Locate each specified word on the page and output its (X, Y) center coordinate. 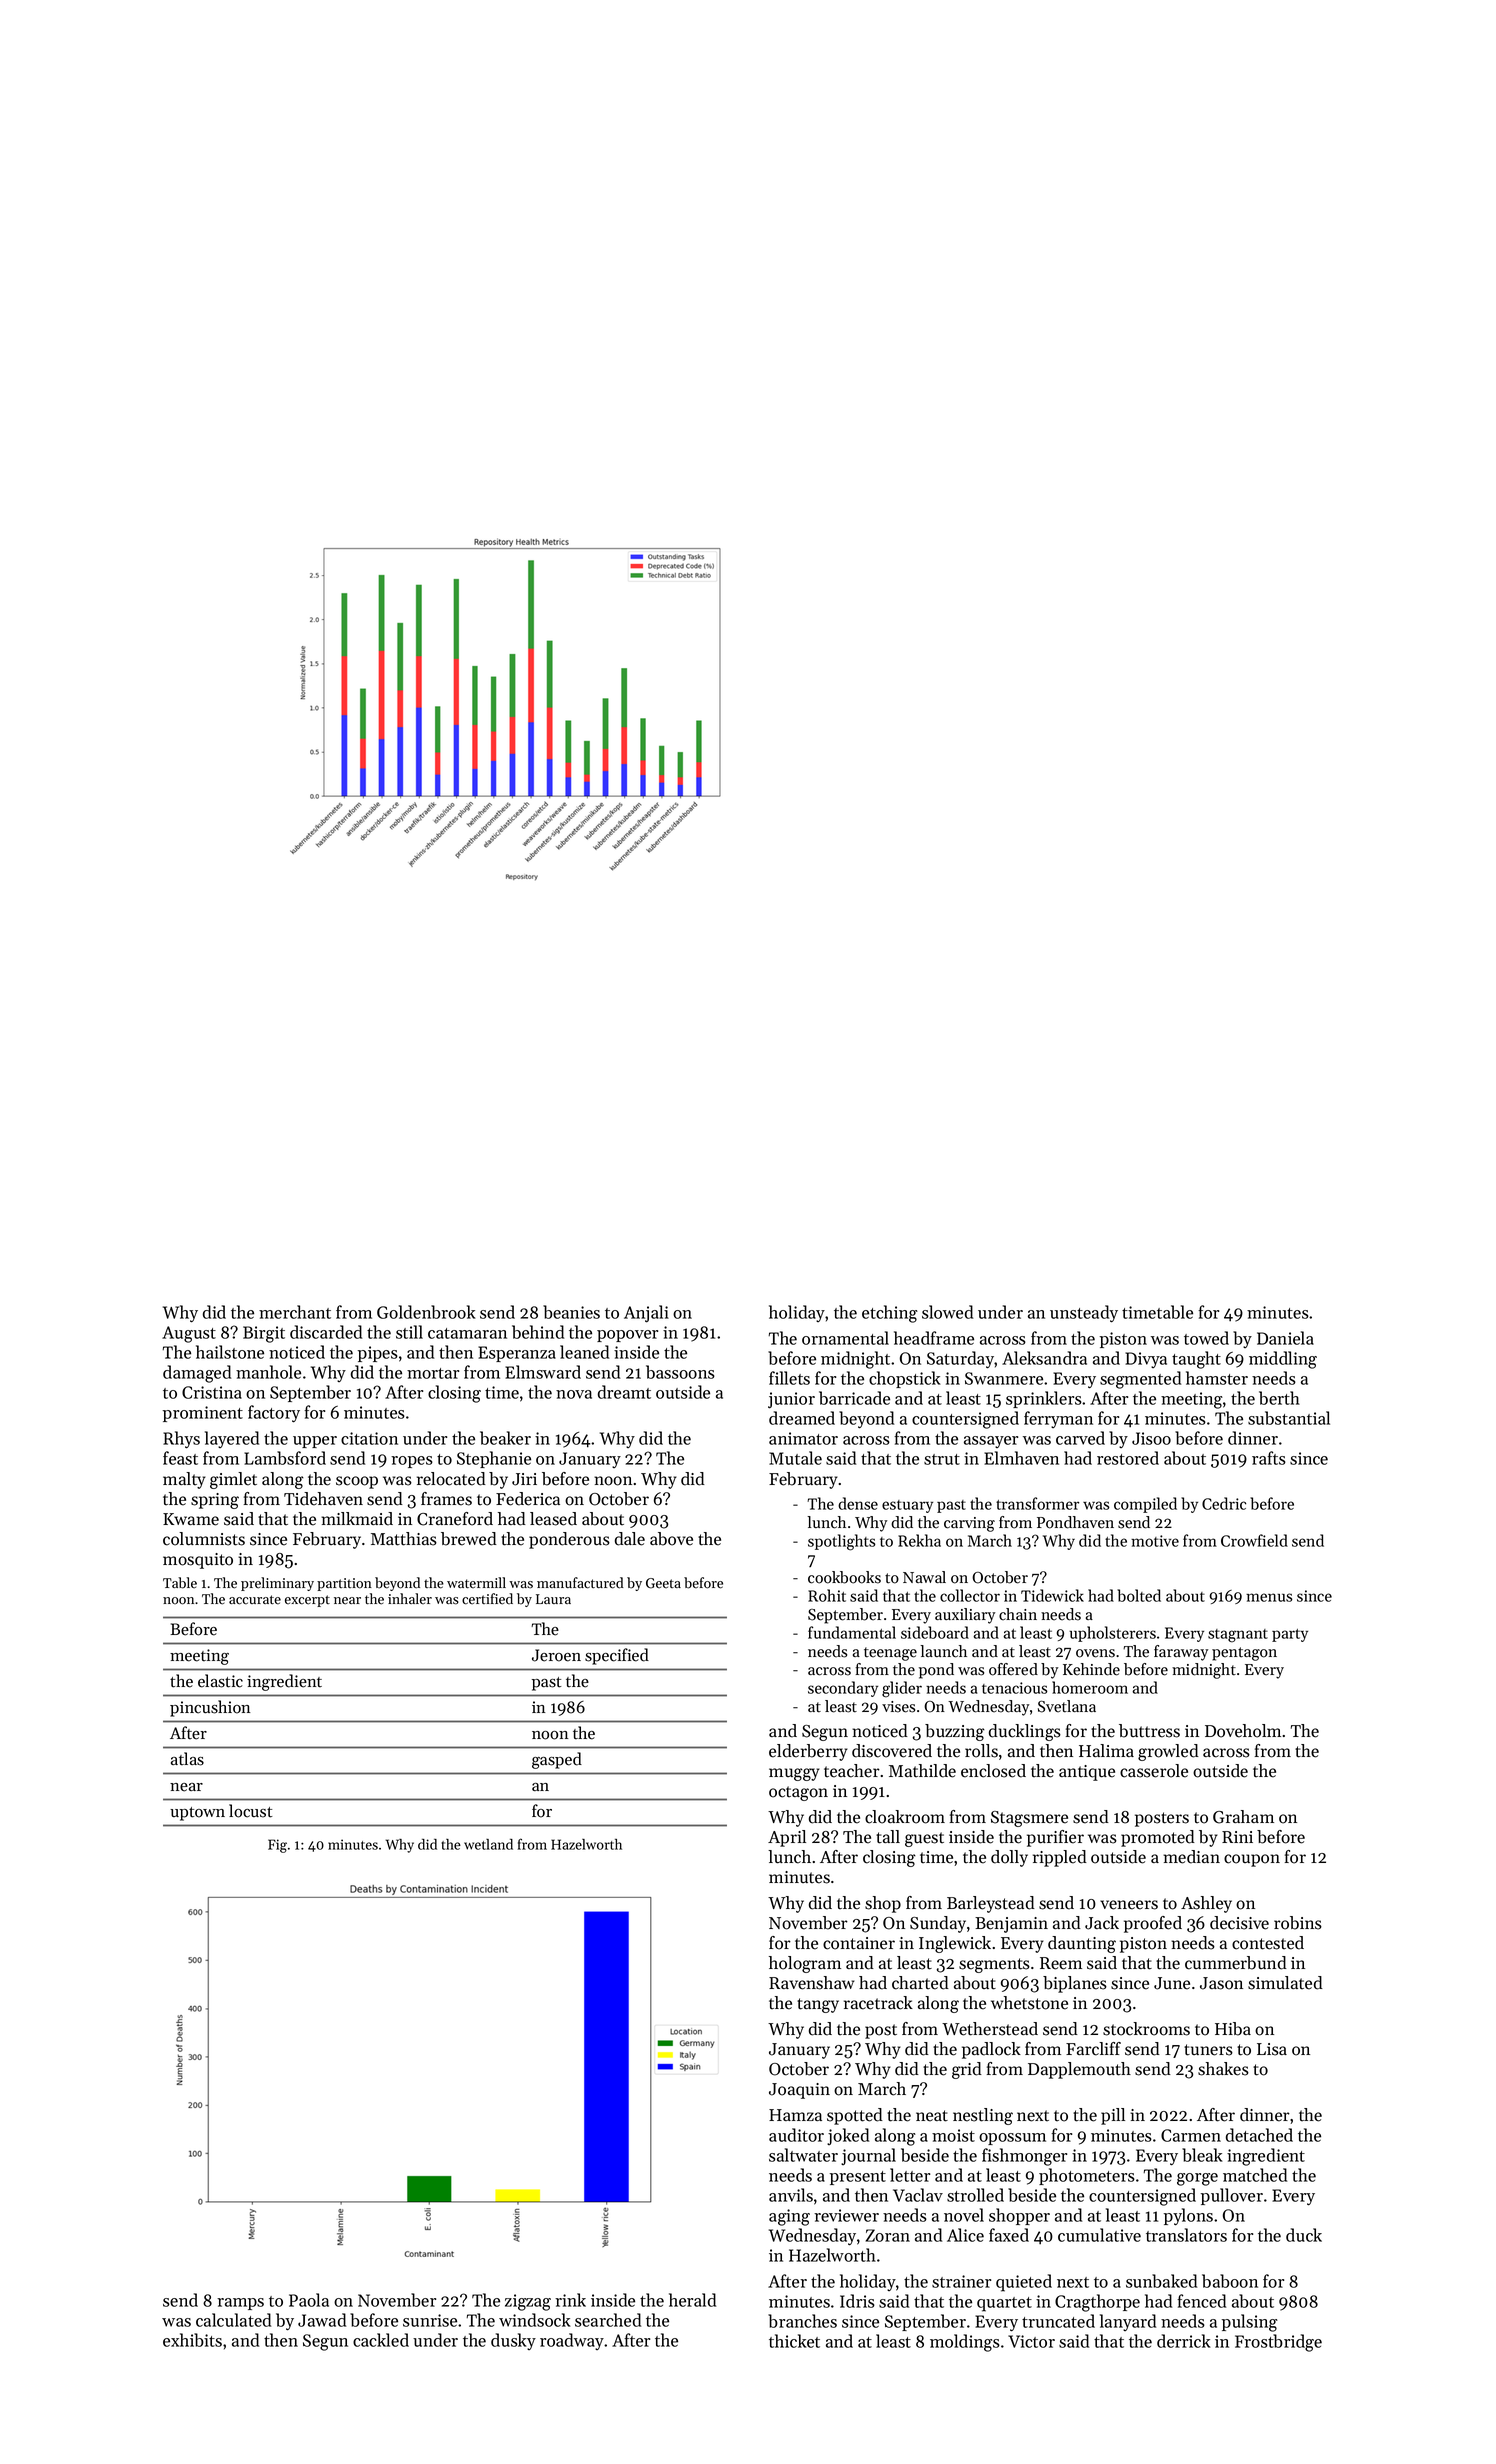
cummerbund (1236, 1963)
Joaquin (799, 2091)
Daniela (1285, 1338)
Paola (309, 2300)
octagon (798, 1793)
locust (251, 1811)
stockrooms (1146, 2029)
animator (803, 1438)
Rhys (181, 1440)
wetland (488, 1844)
